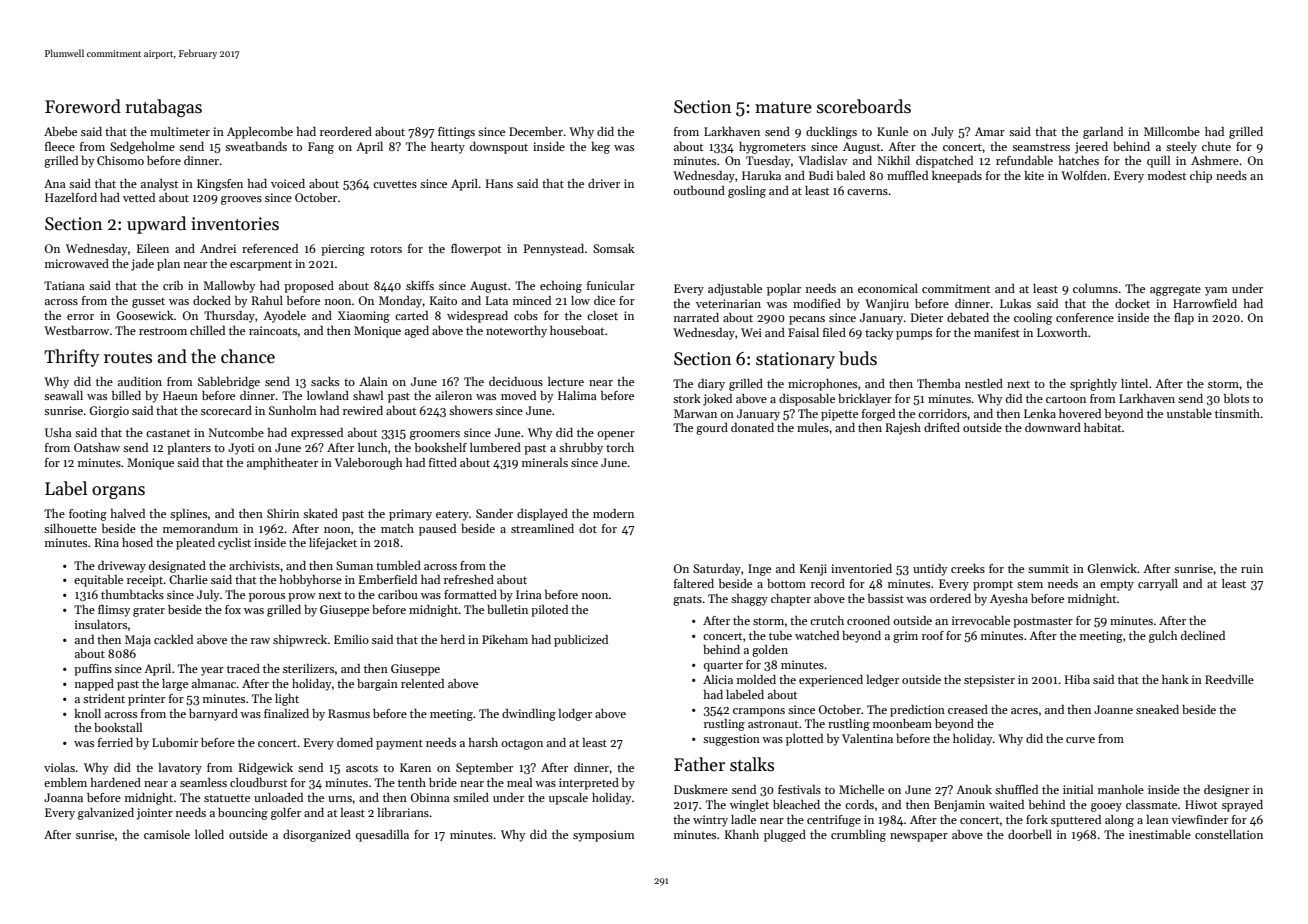 The height and width of the screenshot is (924, 1308). Describe the element at coordinates (1041, 147) in the screenshot. I see `seamstress` at that location.
